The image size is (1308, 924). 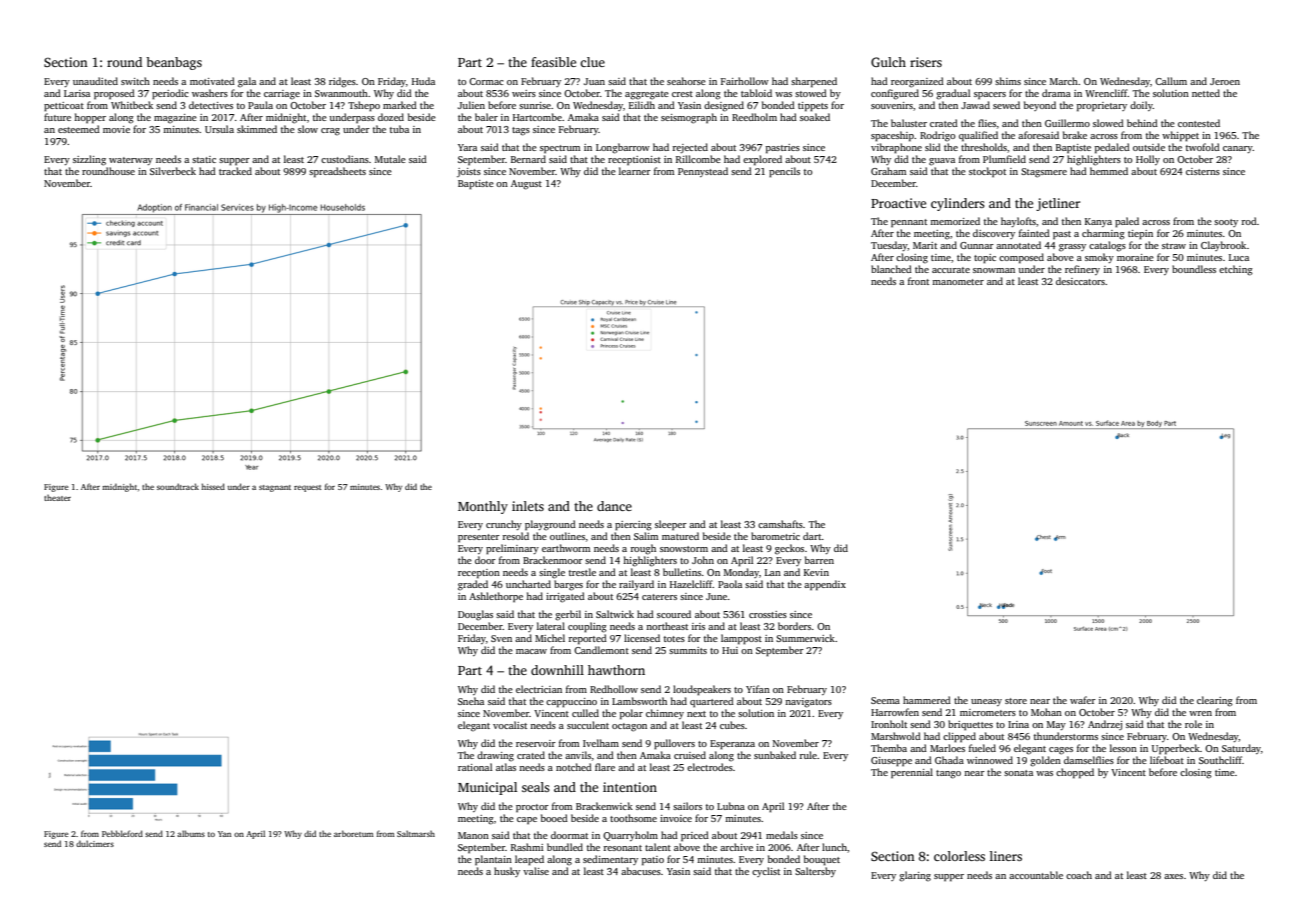 What do you see at coordinates (213, 486) in the page?
I see `hissed` at bounding box center [213, 486].
